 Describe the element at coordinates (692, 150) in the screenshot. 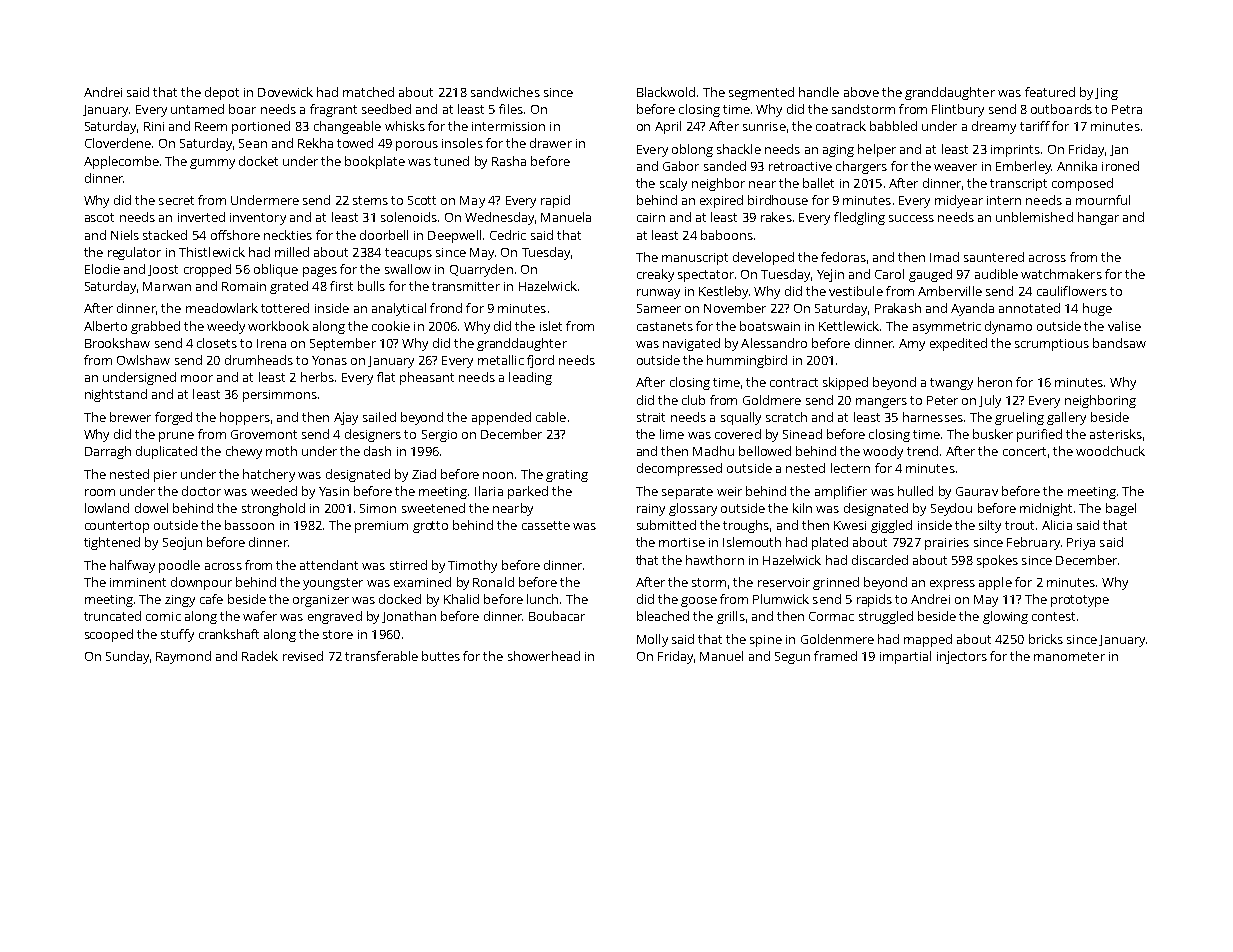

I see `oblong` at that location.
